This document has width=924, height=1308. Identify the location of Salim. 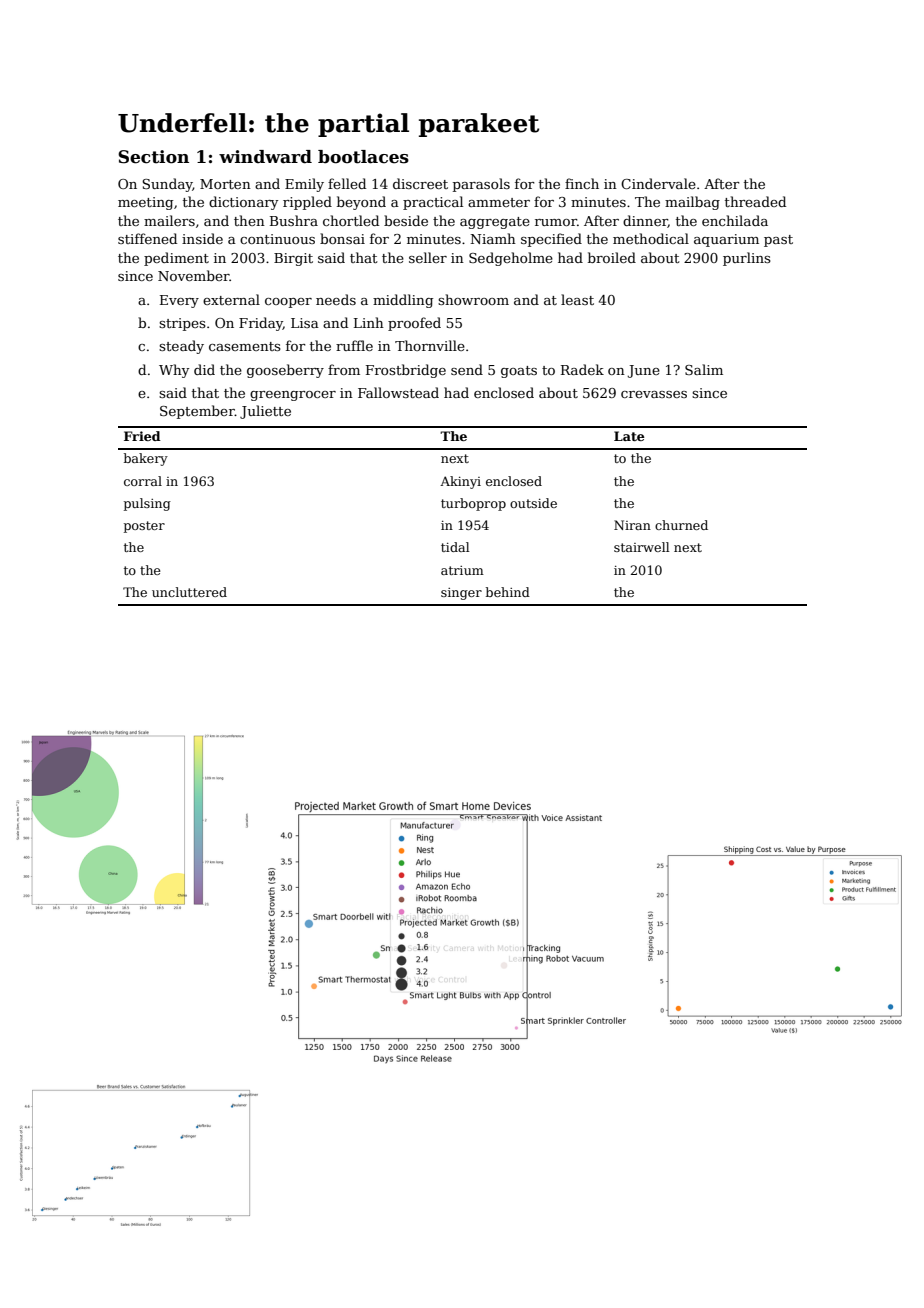
(704, 369).
